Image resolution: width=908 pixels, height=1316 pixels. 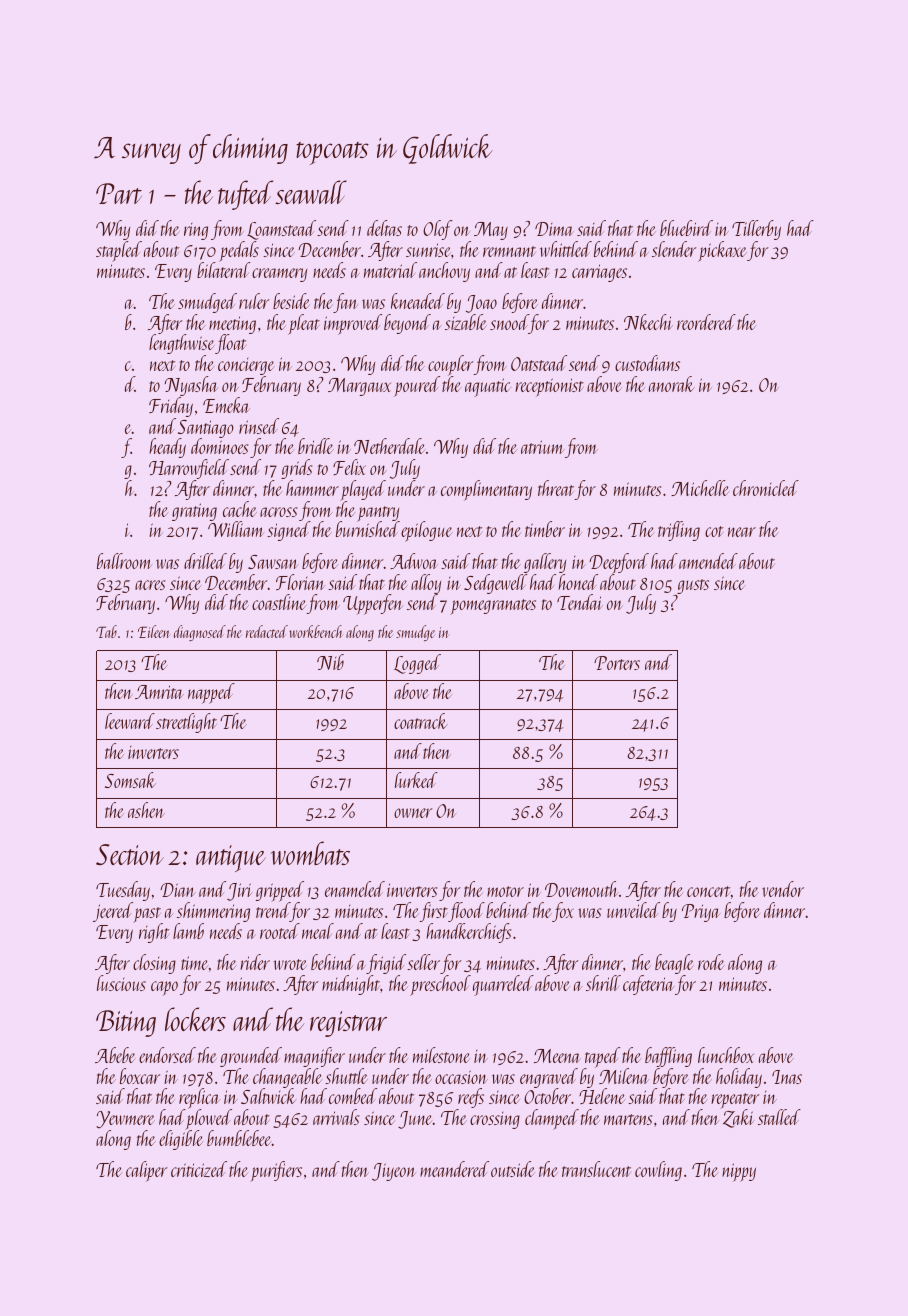 What do you see at coordinates (164, 988) in the screenshot?
I see `capo` at bounding box center [164, 988].
